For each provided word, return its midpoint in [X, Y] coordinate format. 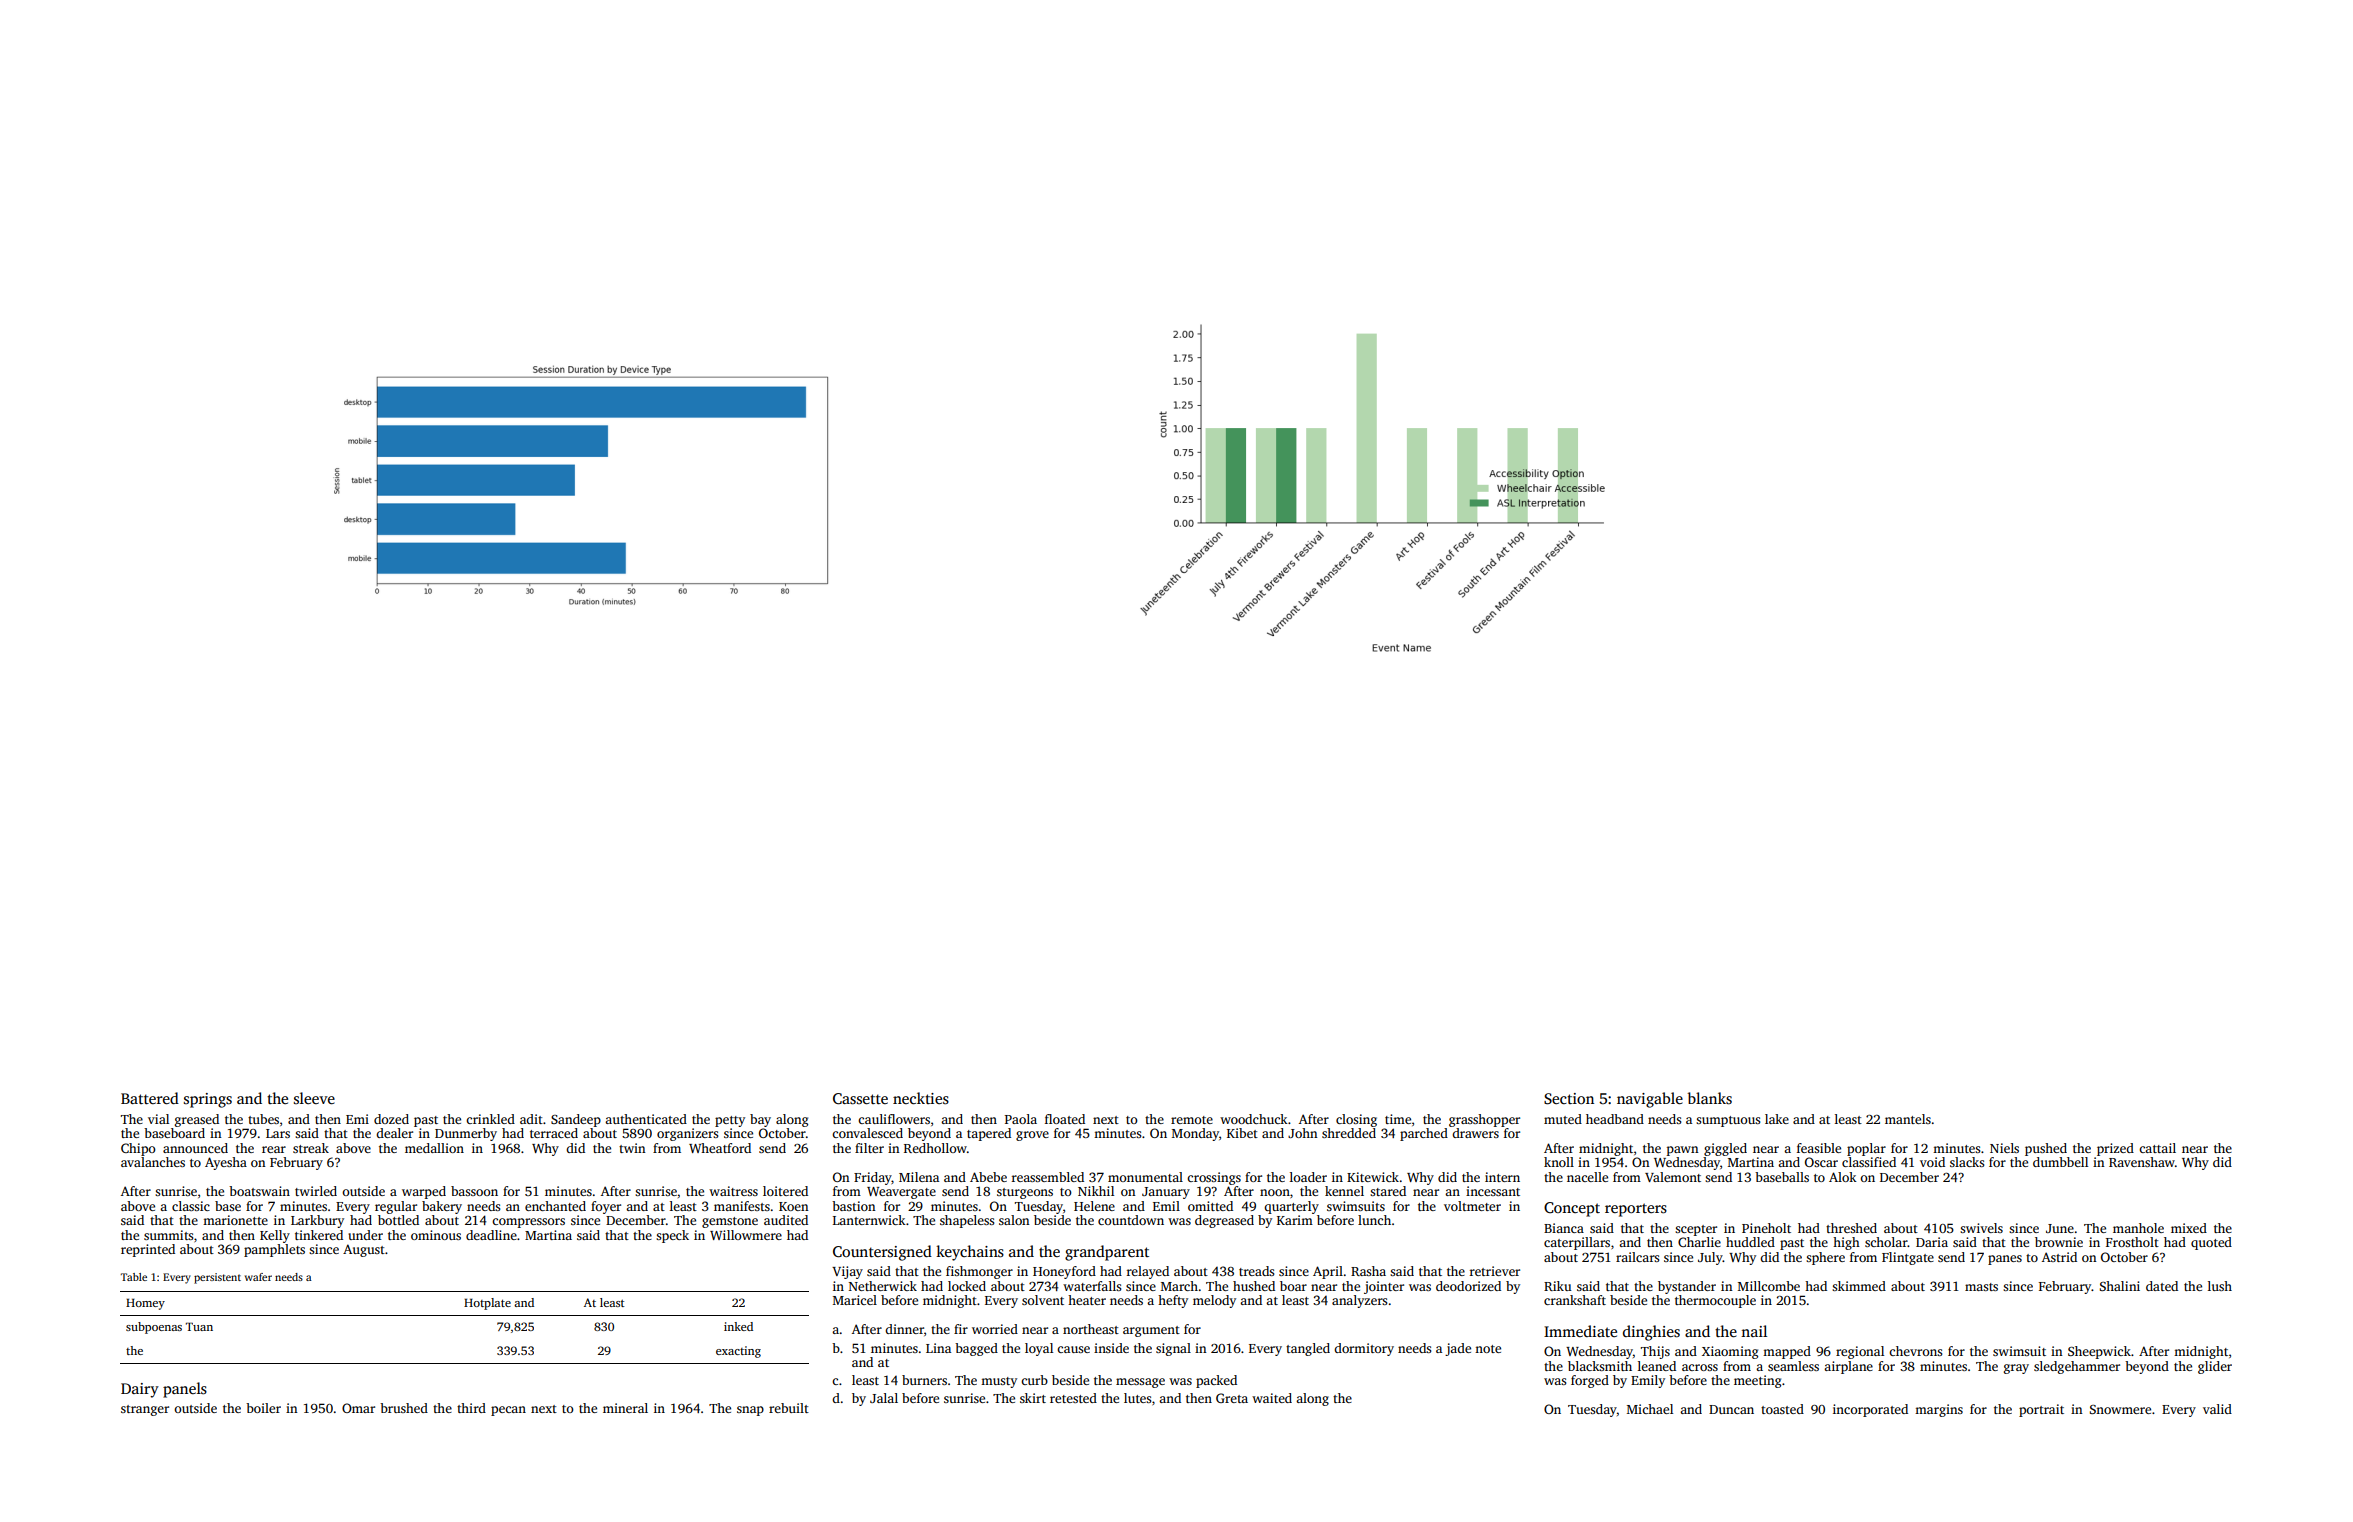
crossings [1214, 1178]
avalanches [153, 1162]
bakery [442, 1207]
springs [208, 1100]
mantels [1908, 1119]
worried [995, 1329]
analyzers [1359, 1301]
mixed [2189, 1228]
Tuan [199, 1326]
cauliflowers [894, 1119]
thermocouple [1715, 1301]
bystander [1687, 1287]
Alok [1843, 1177]
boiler [263, 1408]
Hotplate [487, 1304]
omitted [1210, 1206]
